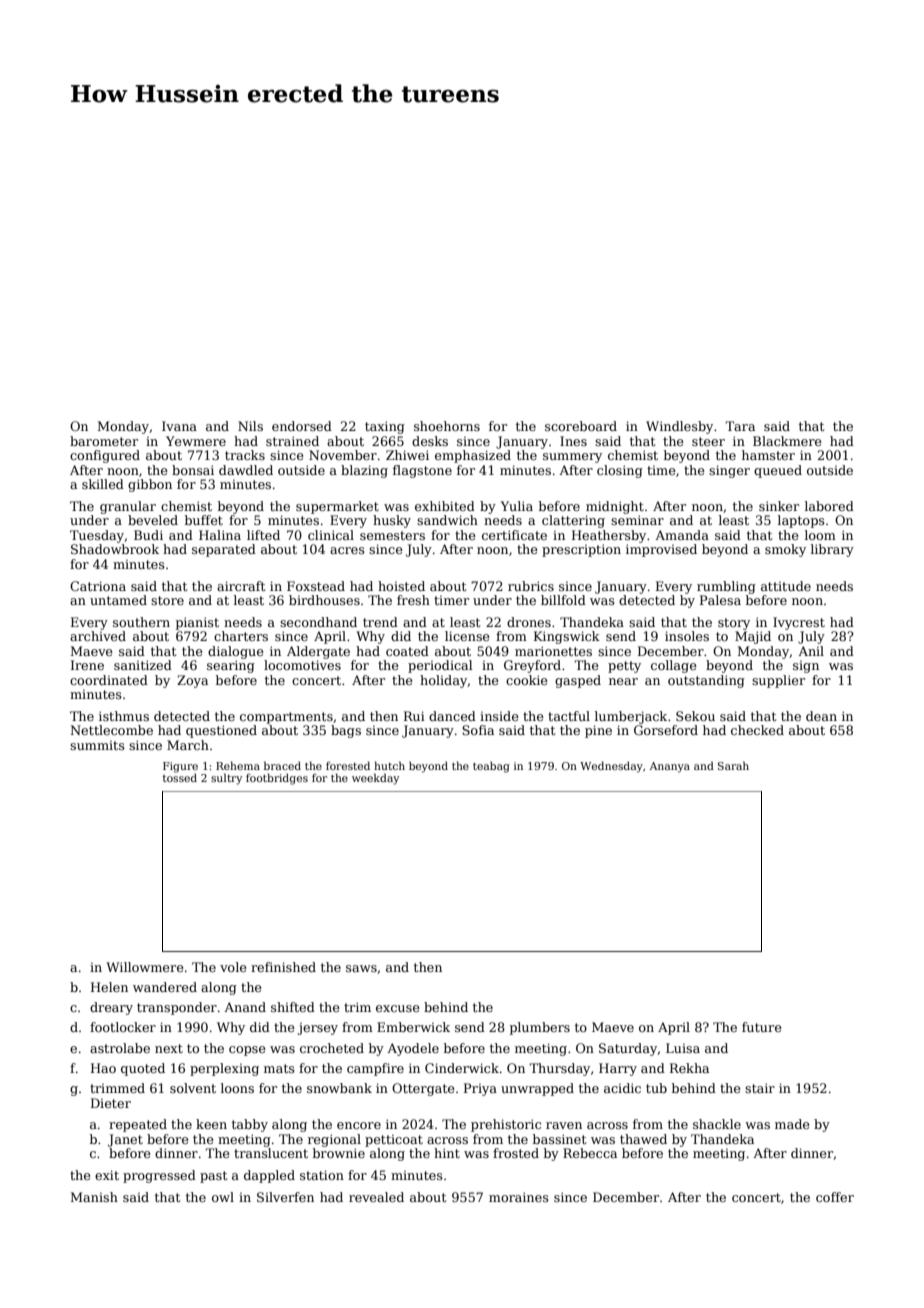  Describe the element at coordinates (740, 426) in the screenshot. I see `Tara` at that location.
